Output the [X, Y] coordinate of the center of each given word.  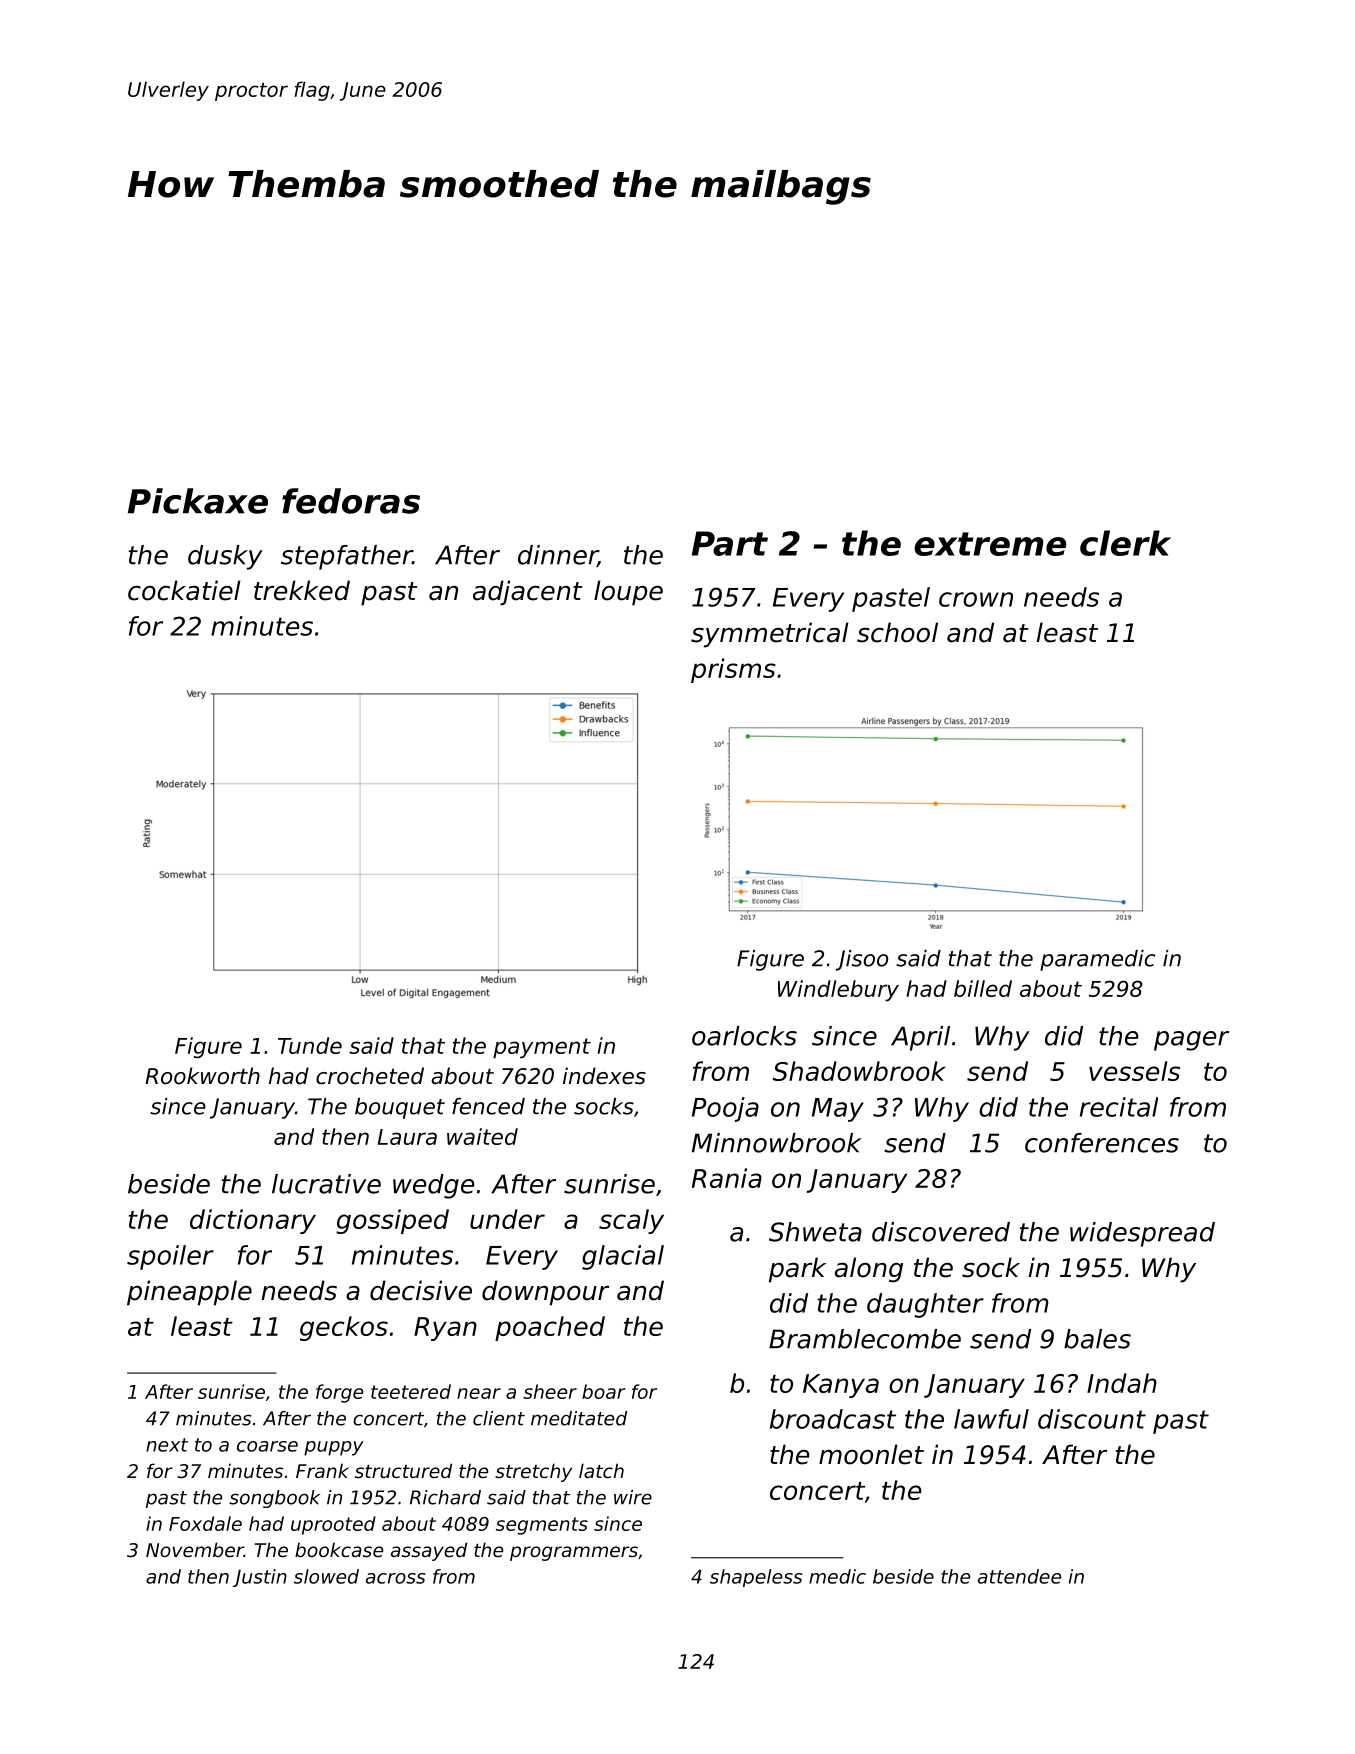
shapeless [756, 1578]
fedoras [351, 501]
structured [403, 1470]
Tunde [310, 1045]
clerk [1125, 543]
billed [983, 988]
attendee [1019, 1576]
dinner [558, 556]
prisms [733, 670]
